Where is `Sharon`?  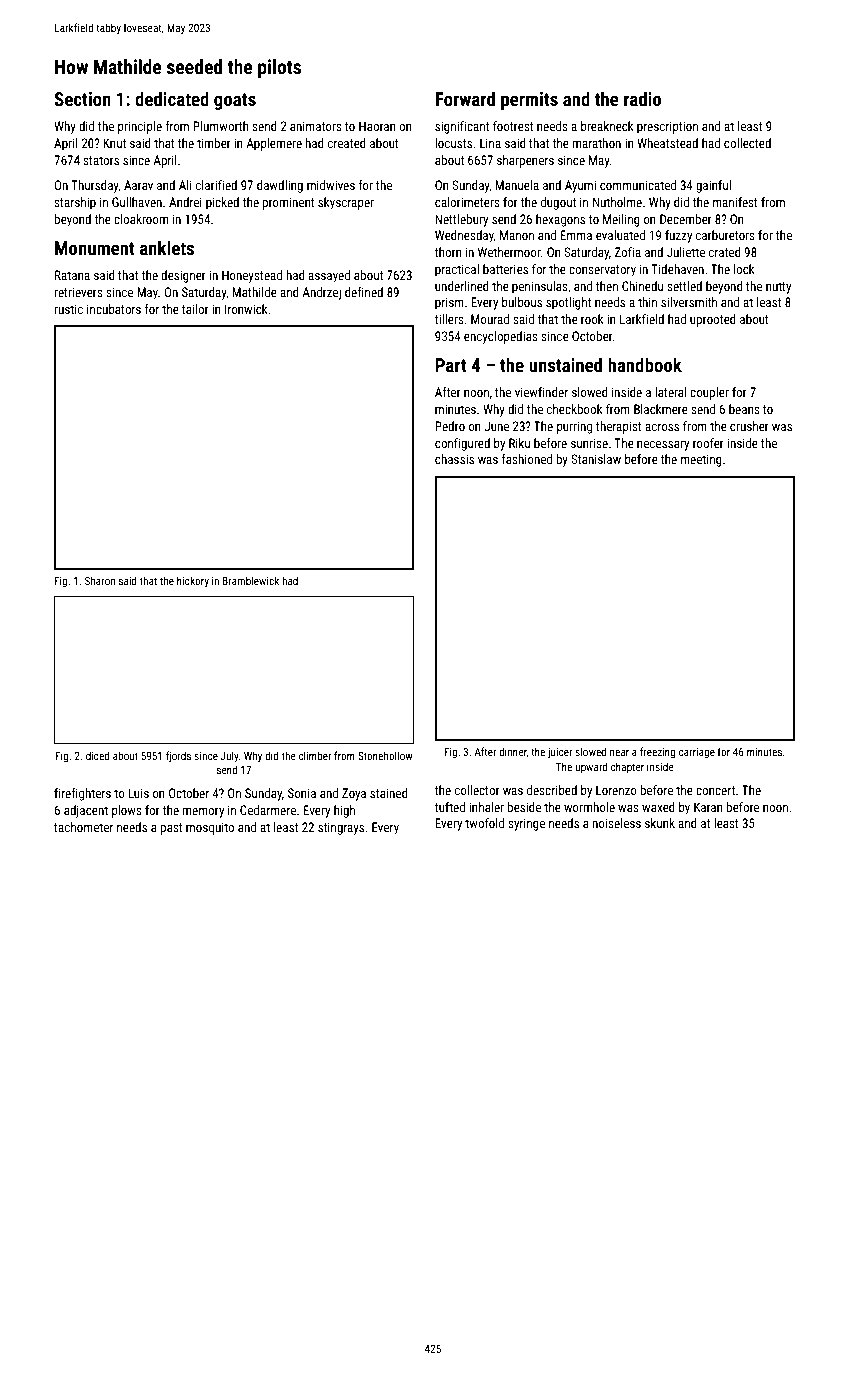 Sharon is located at coordinates (100, 580).
